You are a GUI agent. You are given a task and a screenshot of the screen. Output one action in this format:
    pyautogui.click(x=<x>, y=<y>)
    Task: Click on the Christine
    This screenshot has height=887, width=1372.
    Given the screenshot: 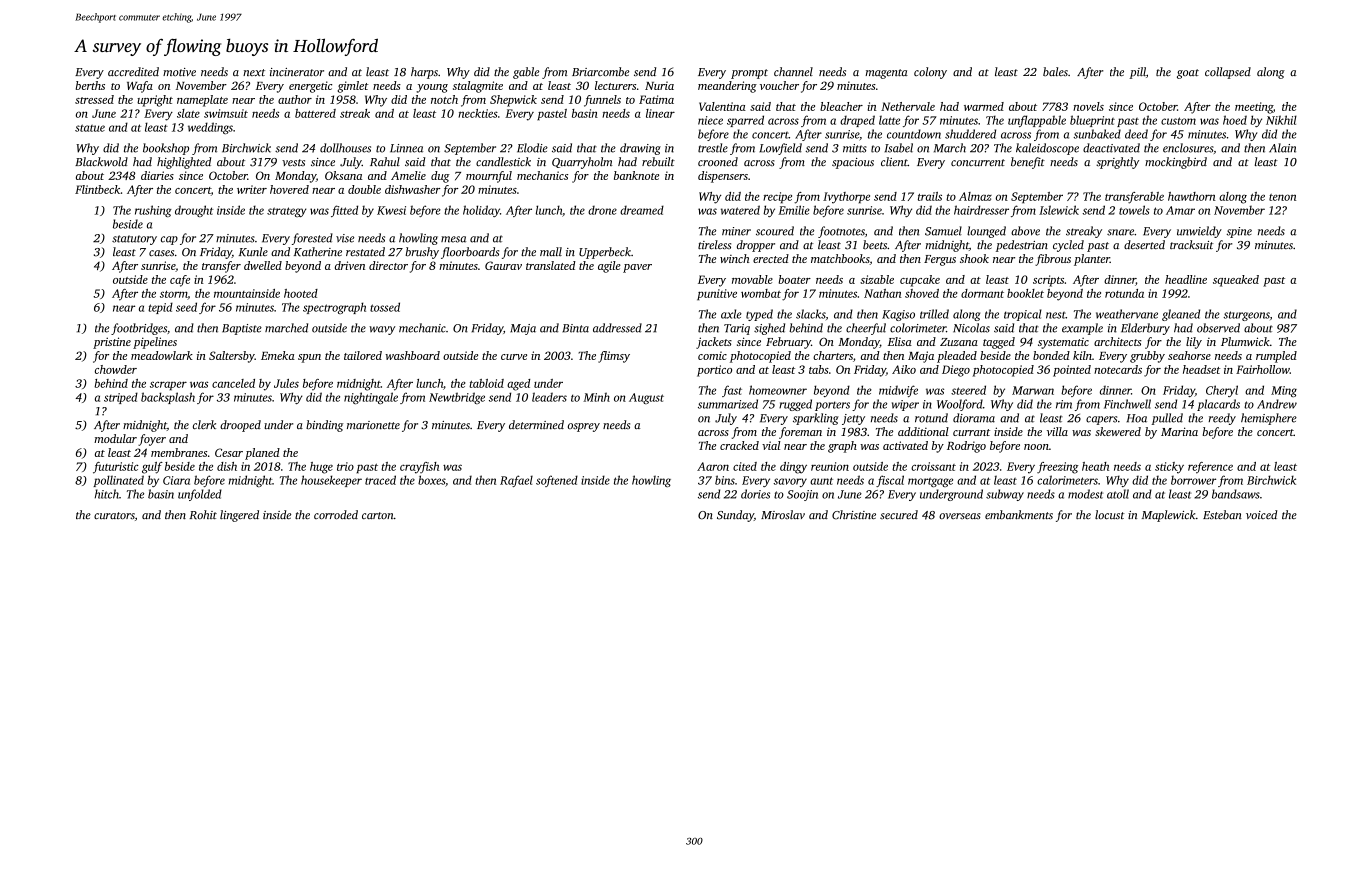 What is the action you would take?
    pyautogui.click(x=854, y=515)
